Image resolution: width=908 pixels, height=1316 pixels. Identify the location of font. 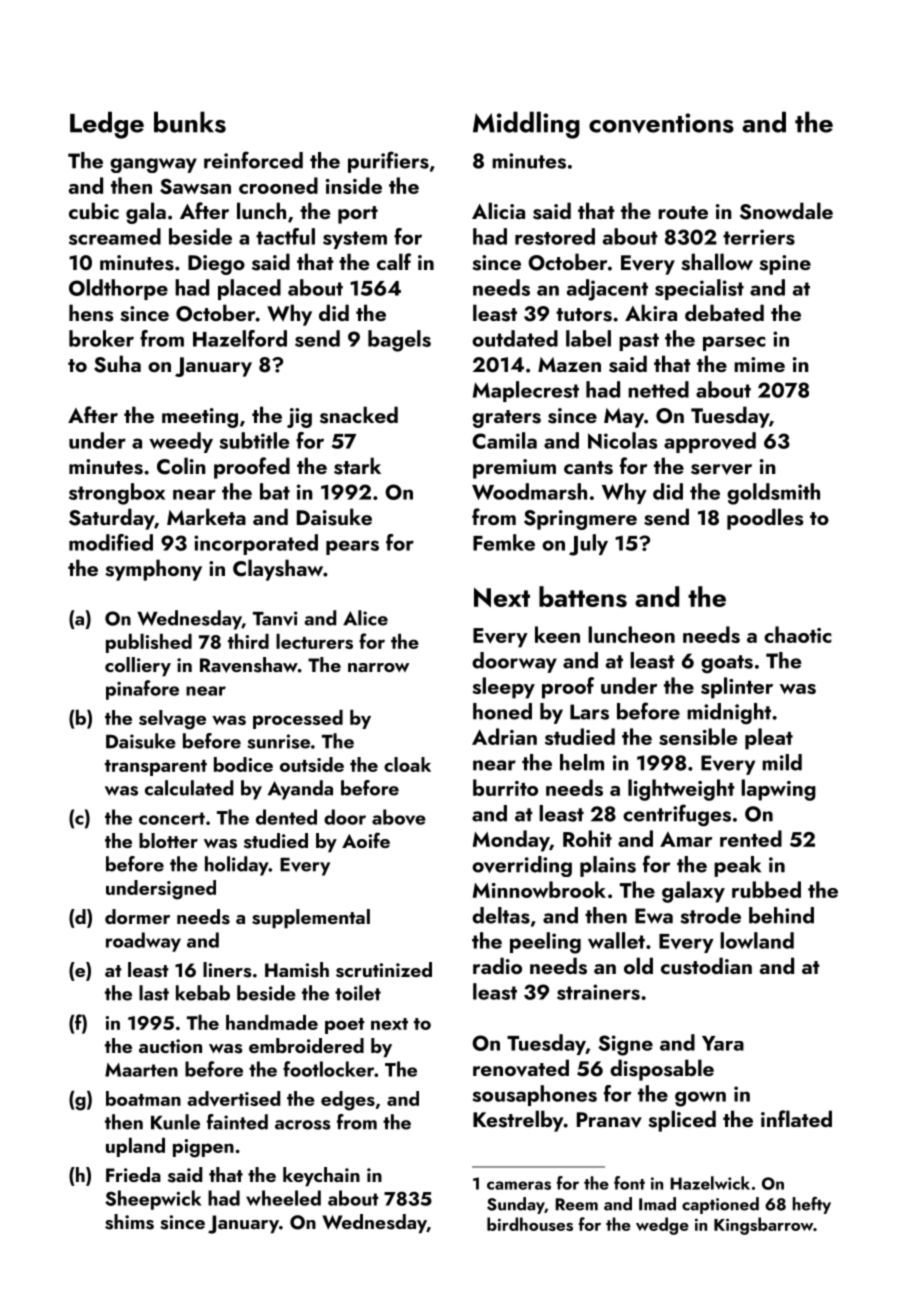
(629, 1183).
